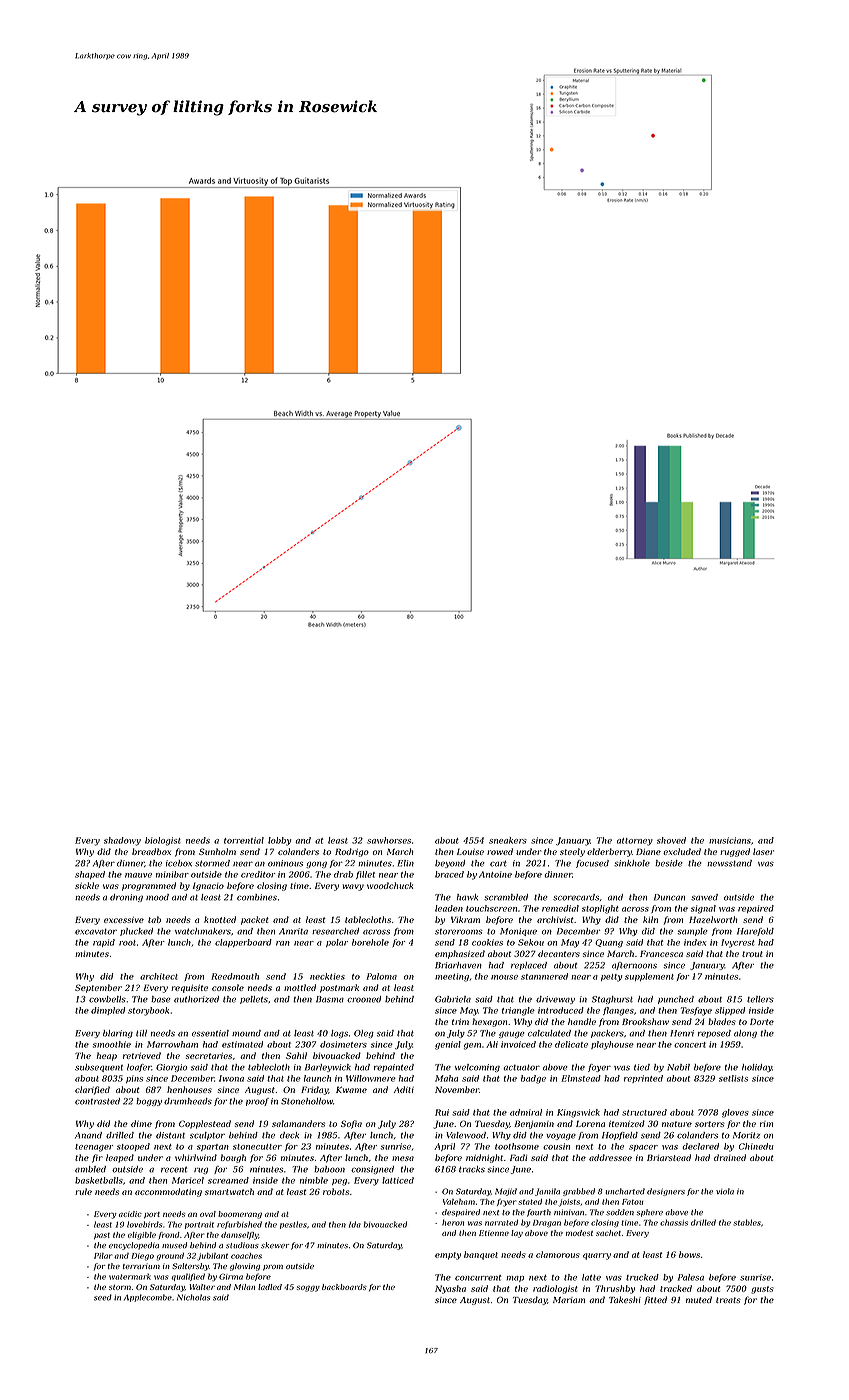  Describe the element at coordinates (104, 943) in the page. I see `rapid` at that location.
